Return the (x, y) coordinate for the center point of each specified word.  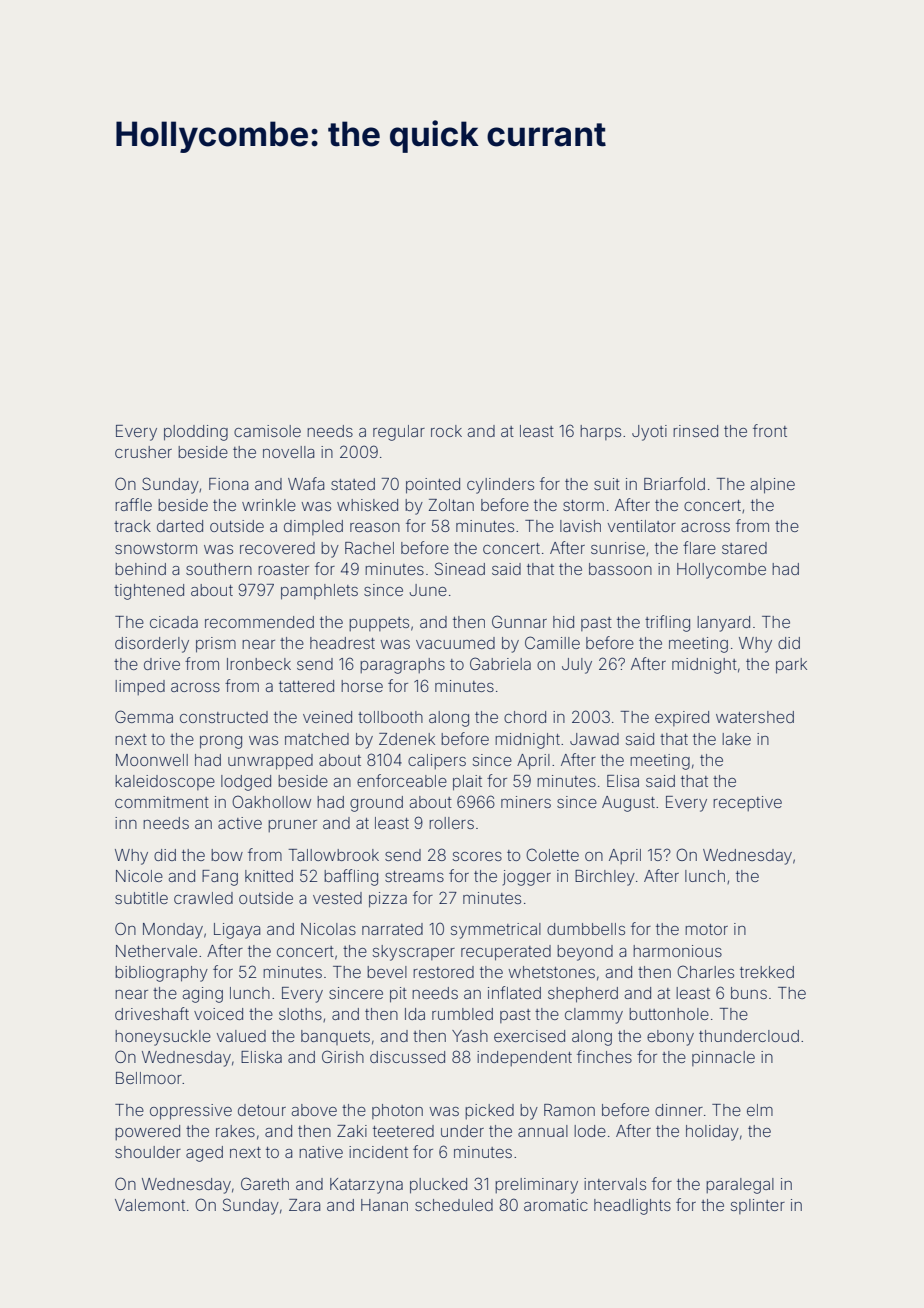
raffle (133, 504)
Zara (304, 1205)
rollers (451, 823)
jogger (527, 878)
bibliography (161, 974)
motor (706, 929)
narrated (392, 929)
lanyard (723, 624)
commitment (162, 802)
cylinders (500, 486)
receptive (747, 803)
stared (744, 548)
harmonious (677, 951)
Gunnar (519, 621)
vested (337, 898)
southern (219, 569)
